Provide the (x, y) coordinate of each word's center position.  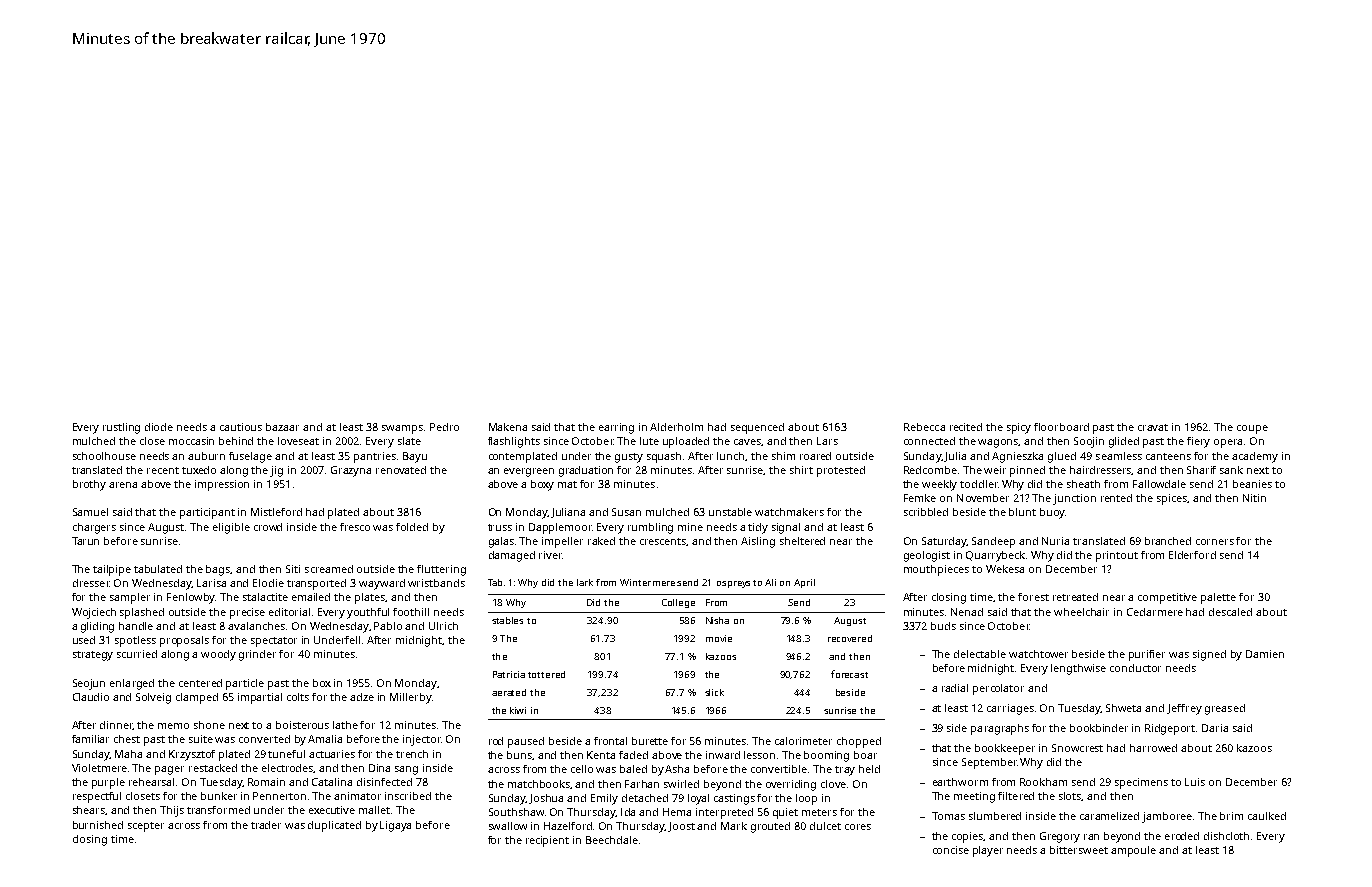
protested (841, 471)
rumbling (650, 528)
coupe (1252, 429)
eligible (231, 528)
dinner (116, 725)
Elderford (1192, 555)
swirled (681, 784)
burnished (98, 825)
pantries (375, 457)
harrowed (1153, 748)
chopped (859, 742)
